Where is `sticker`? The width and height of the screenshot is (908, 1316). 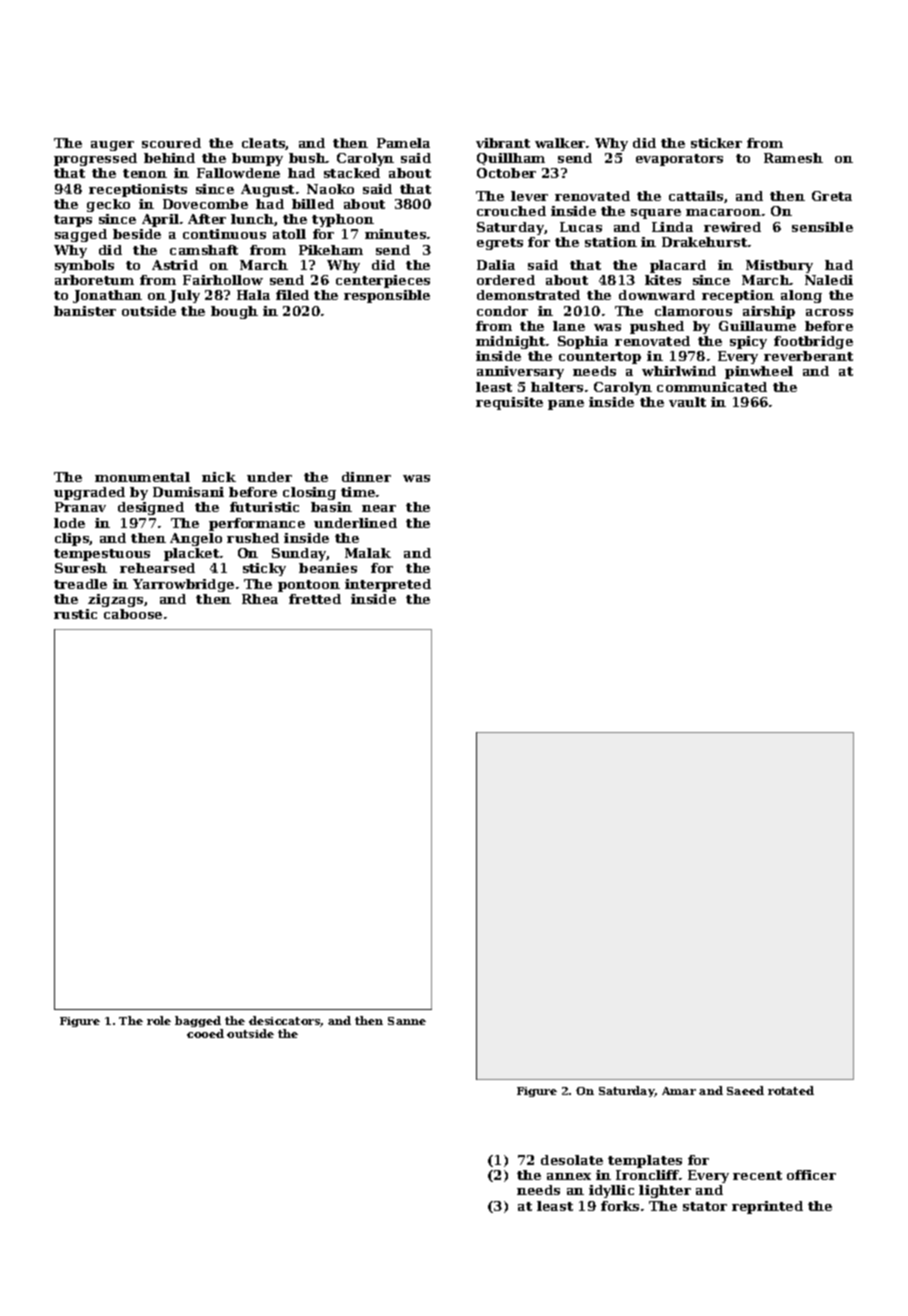
sticker is located at coordinates (716, 143).
